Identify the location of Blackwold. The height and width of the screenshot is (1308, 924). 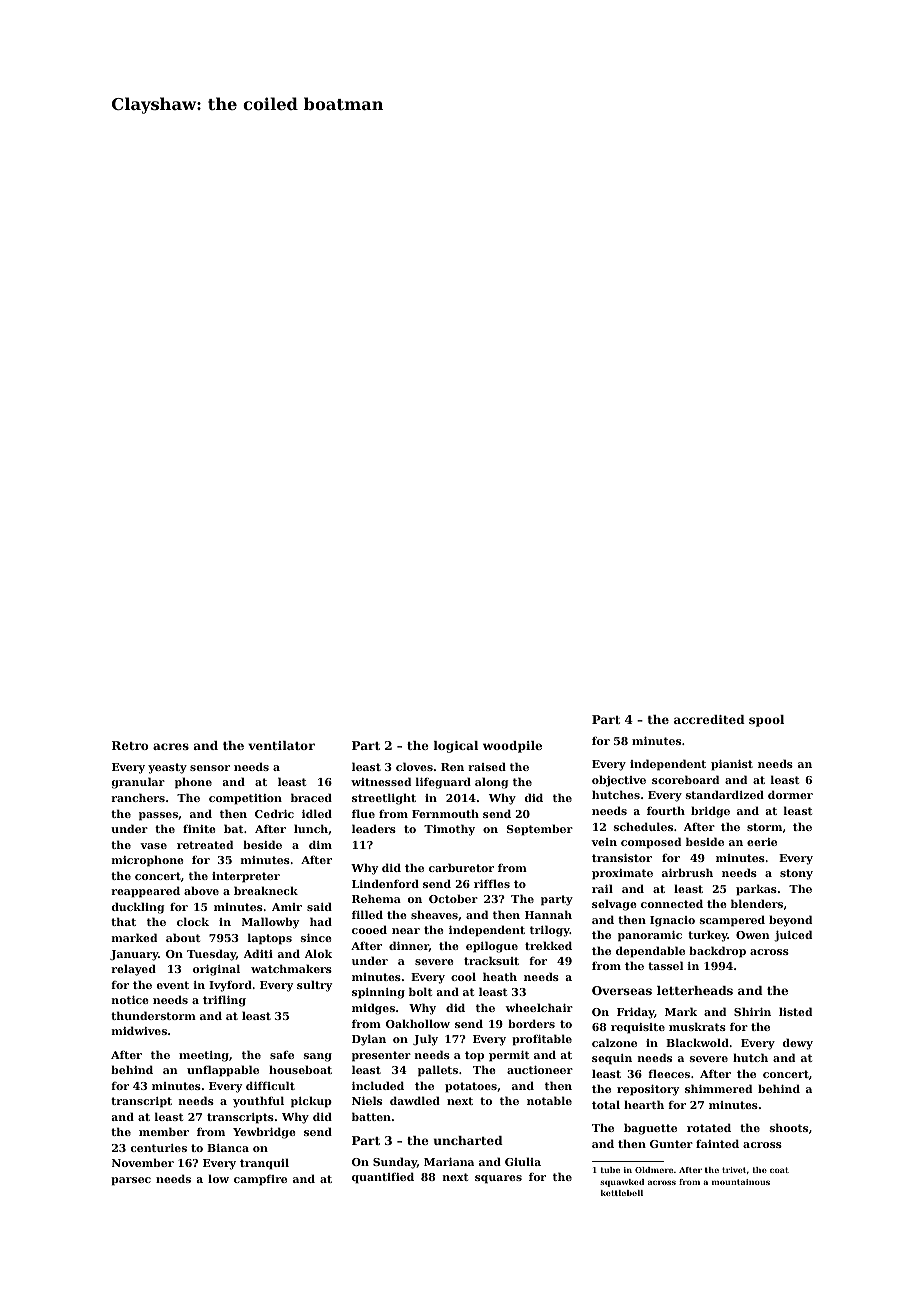
(697, 1042).
